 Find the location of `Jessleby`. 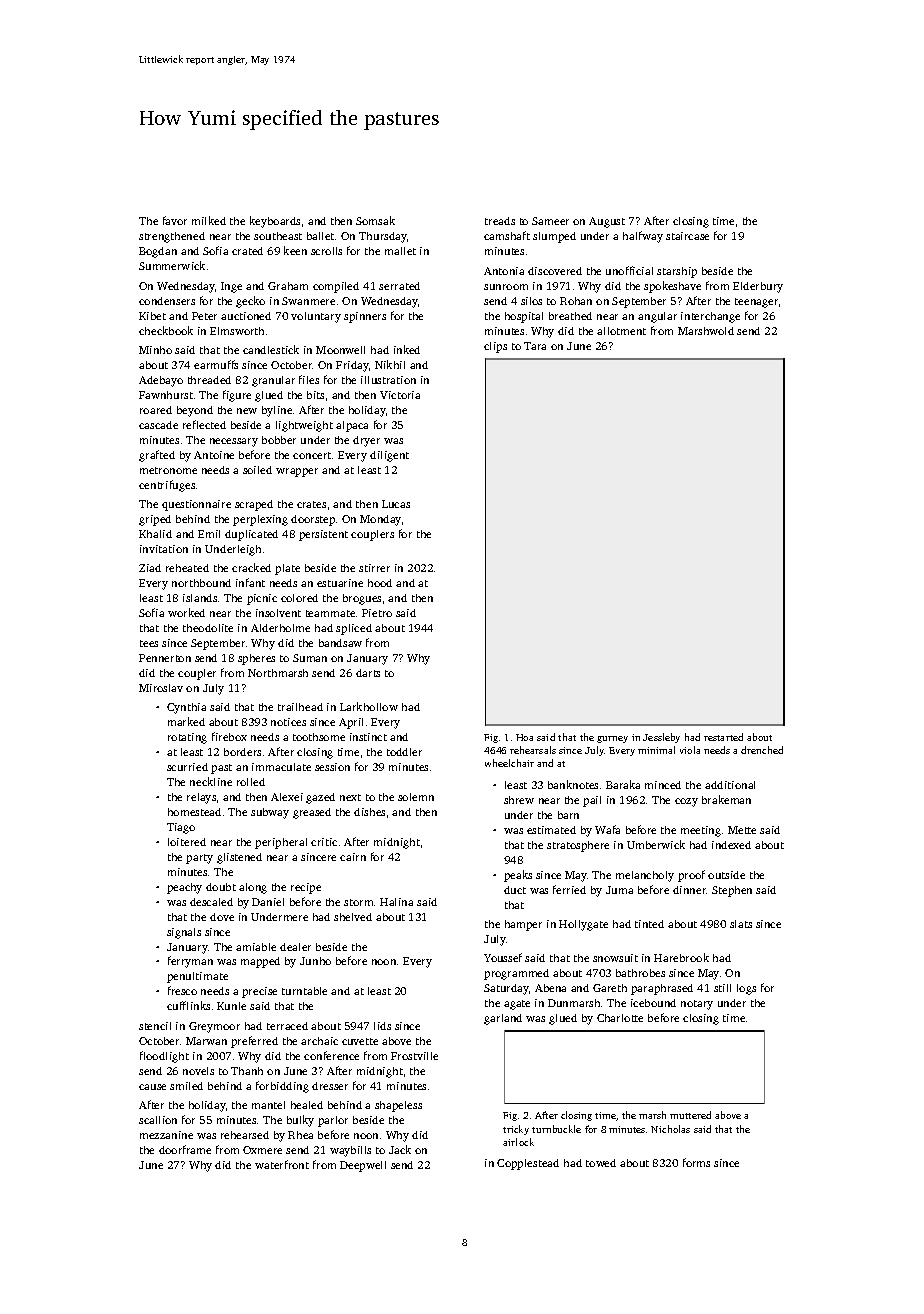

Jessleby is located at coordinates (661, 738).
